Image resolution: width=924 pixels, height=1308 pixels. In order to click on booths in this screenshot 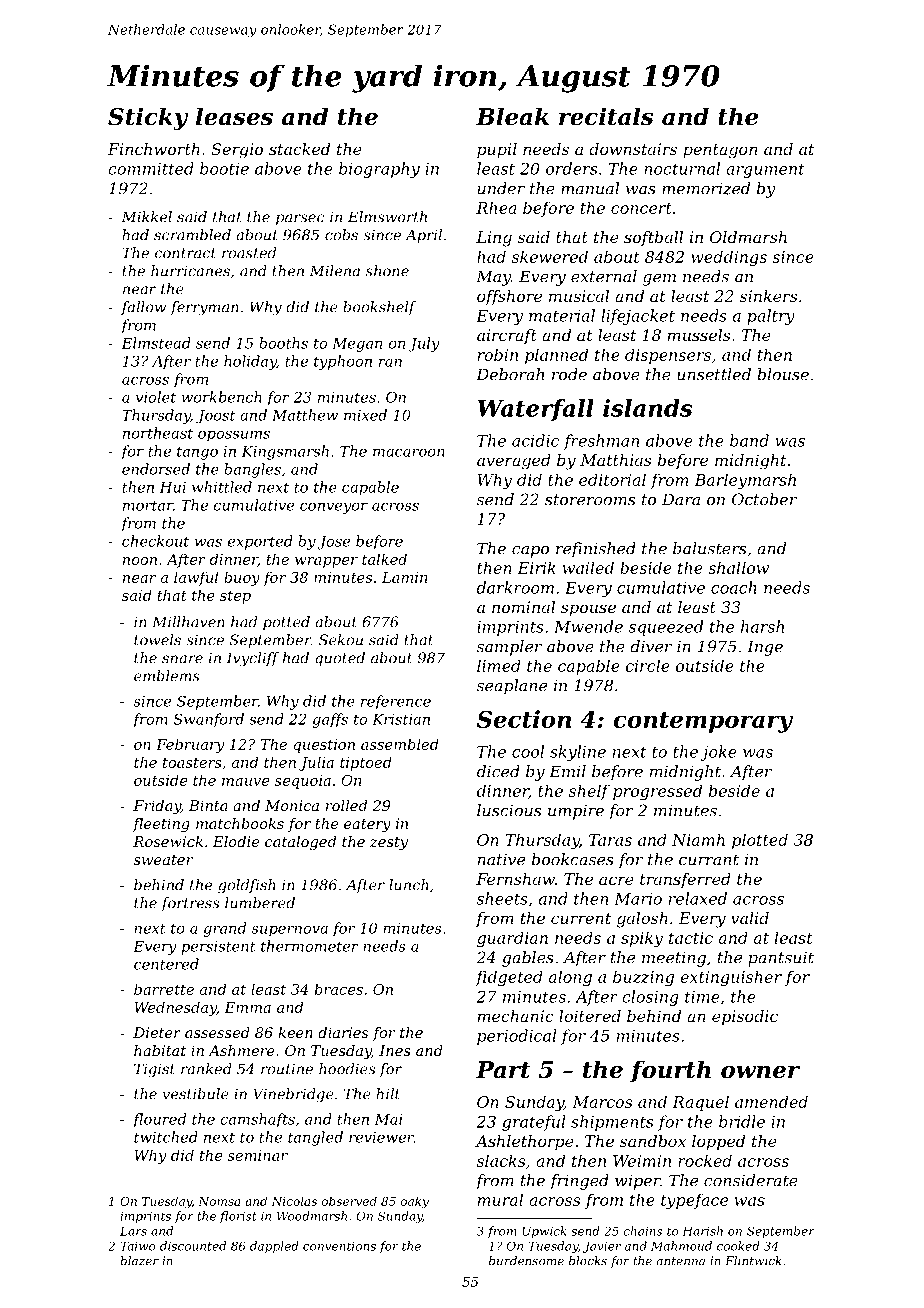, I will do `click(283, 343)`.
